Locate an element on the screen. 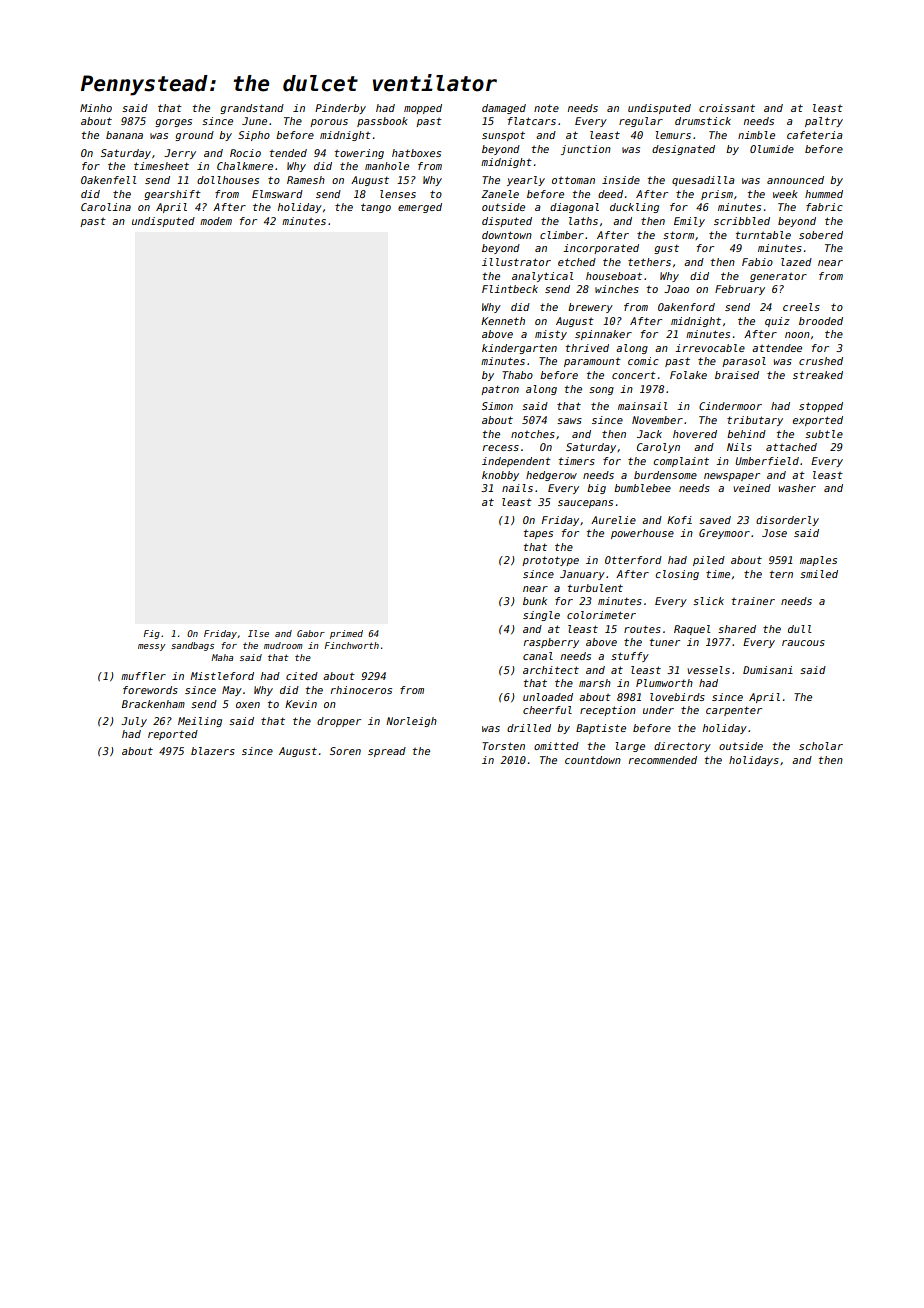 The image size is (924, 1308). Torsten is located at coordinates (503, 746).
